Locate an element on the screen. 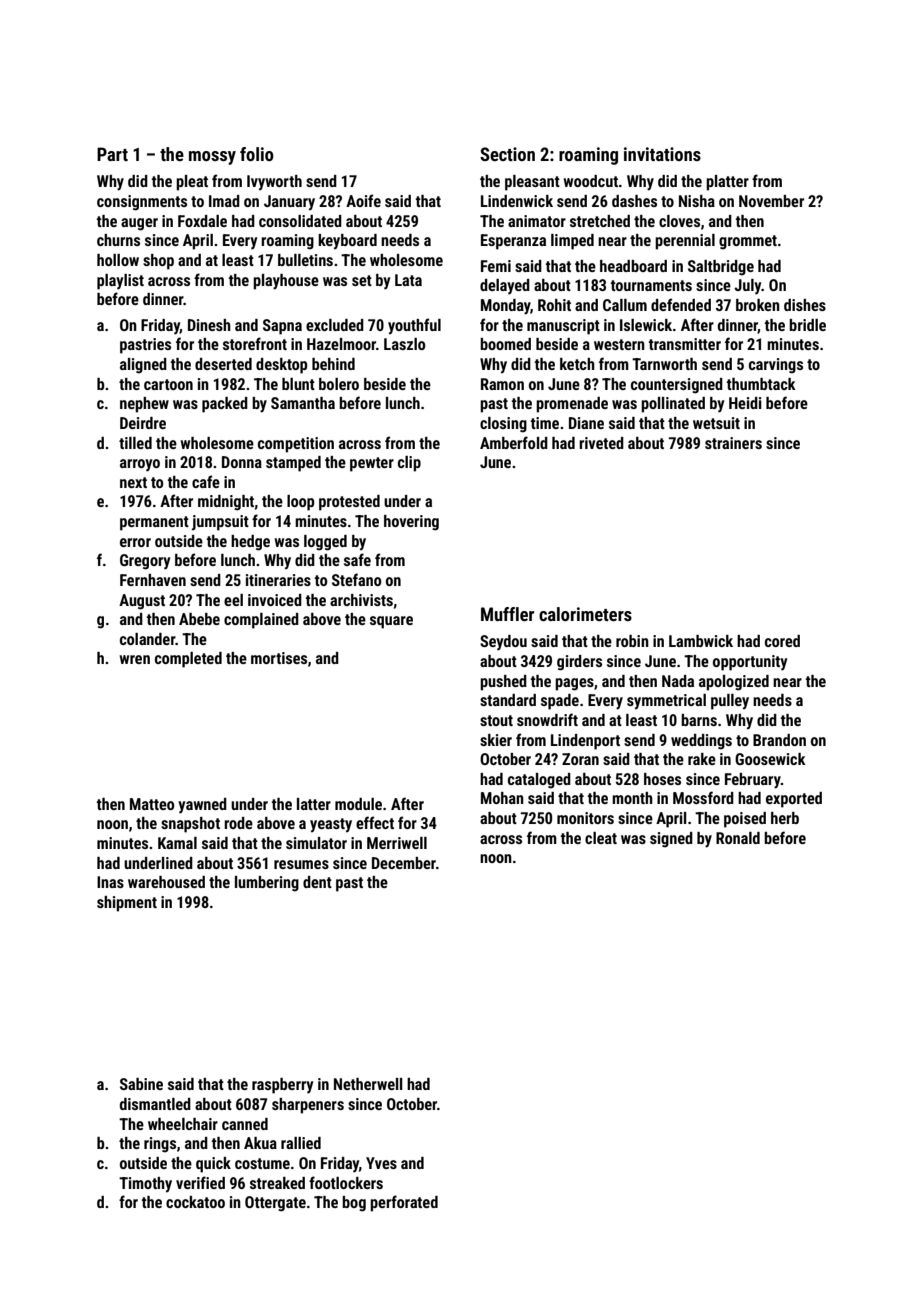 Image resolution: width=924 pixels, height=1314 pixels. churns is located at coordinates (118, 240).
